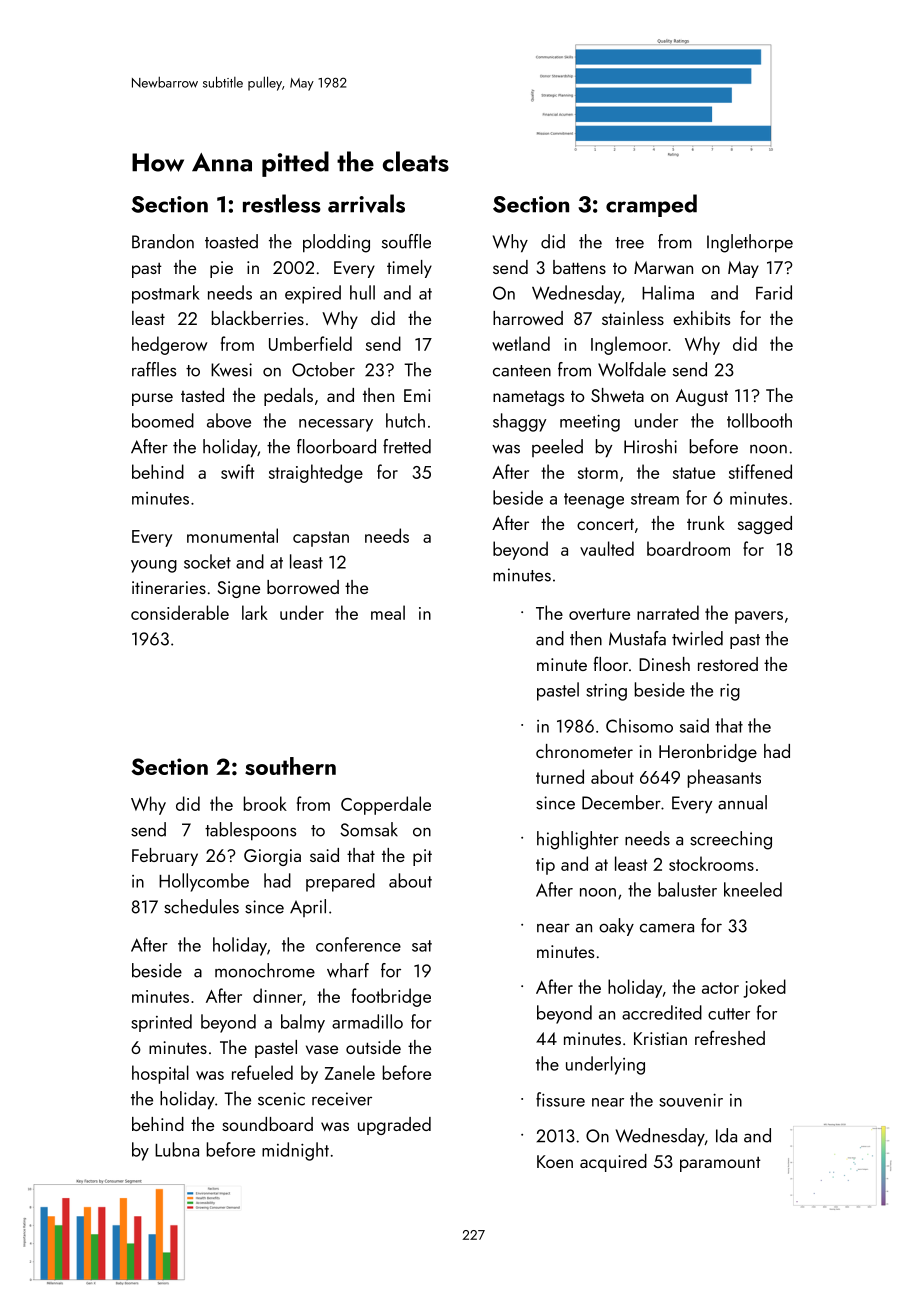 Image resolution: width=924 pixels, height=1311 pixels. What do you see at coordinates (366, 203) in the screenshot?
I see `arrivals` at bounding box center [366, 203].
